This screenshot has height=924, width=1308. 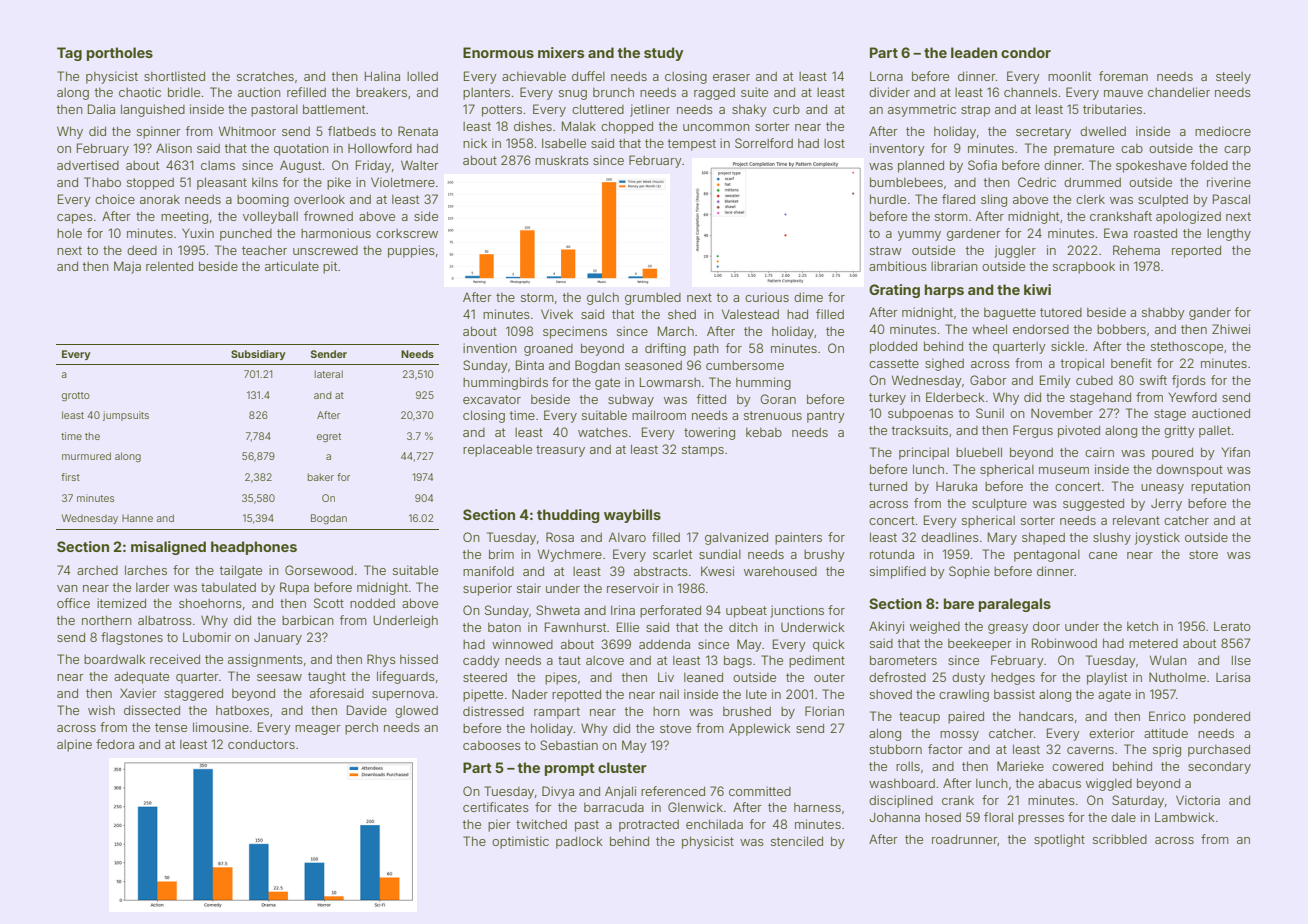 What do you see at coordinates (97, 570) in the screenshot?
I see `arched` at bounding box center [97, 570].
